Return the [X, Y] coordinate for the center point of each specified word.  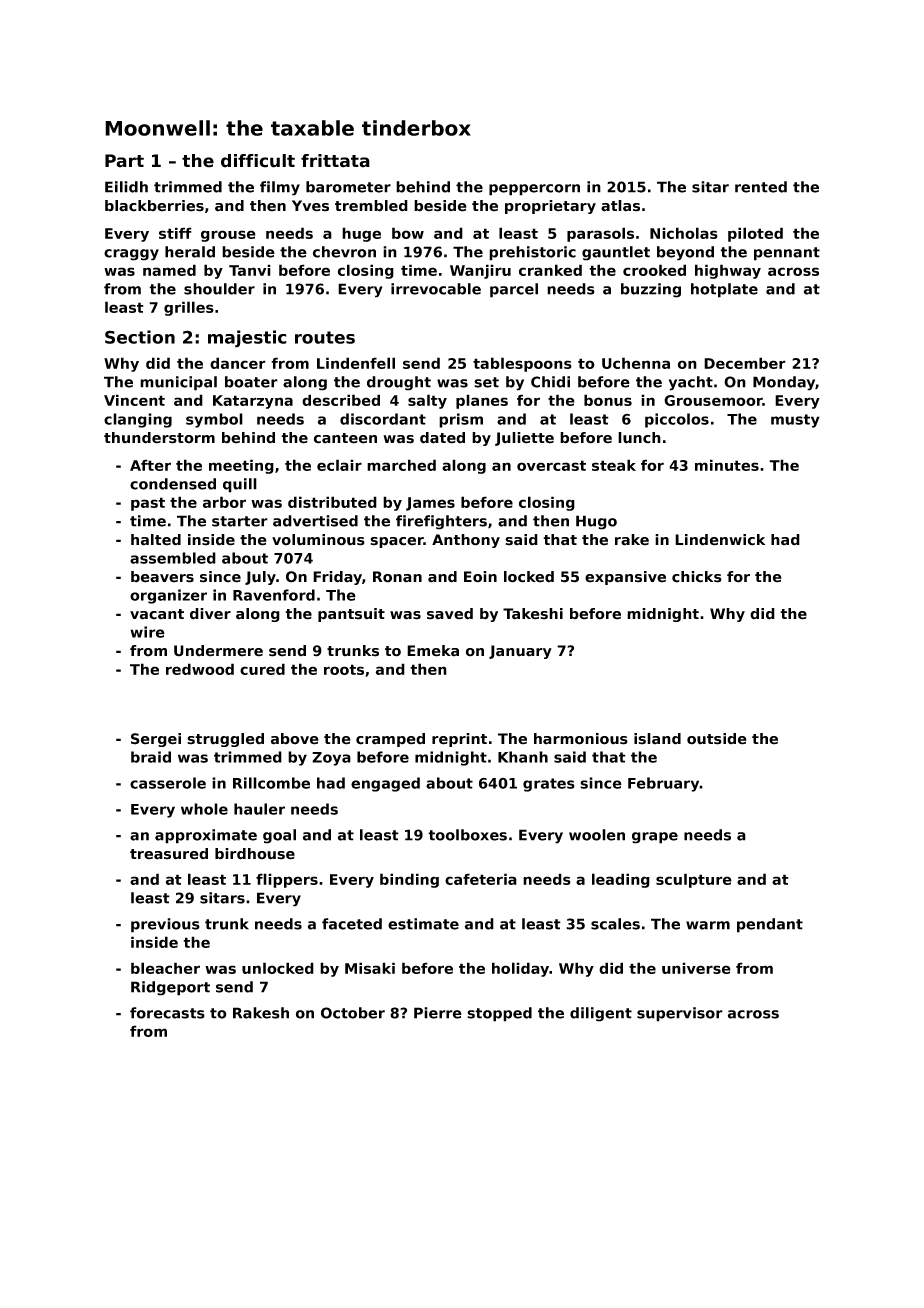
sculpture [694, 880]
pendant [770, 925]
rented [761, 187]
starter [240, 521]
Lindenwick [720, 540]
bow [408, 233]
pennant [787, 254]
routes [325, 337]
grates [549, 785]
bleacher [165, 968]
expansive [625, 578]
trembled [371, 206]
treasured [169, 854]
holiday [520, 969]
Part [124, 161]
